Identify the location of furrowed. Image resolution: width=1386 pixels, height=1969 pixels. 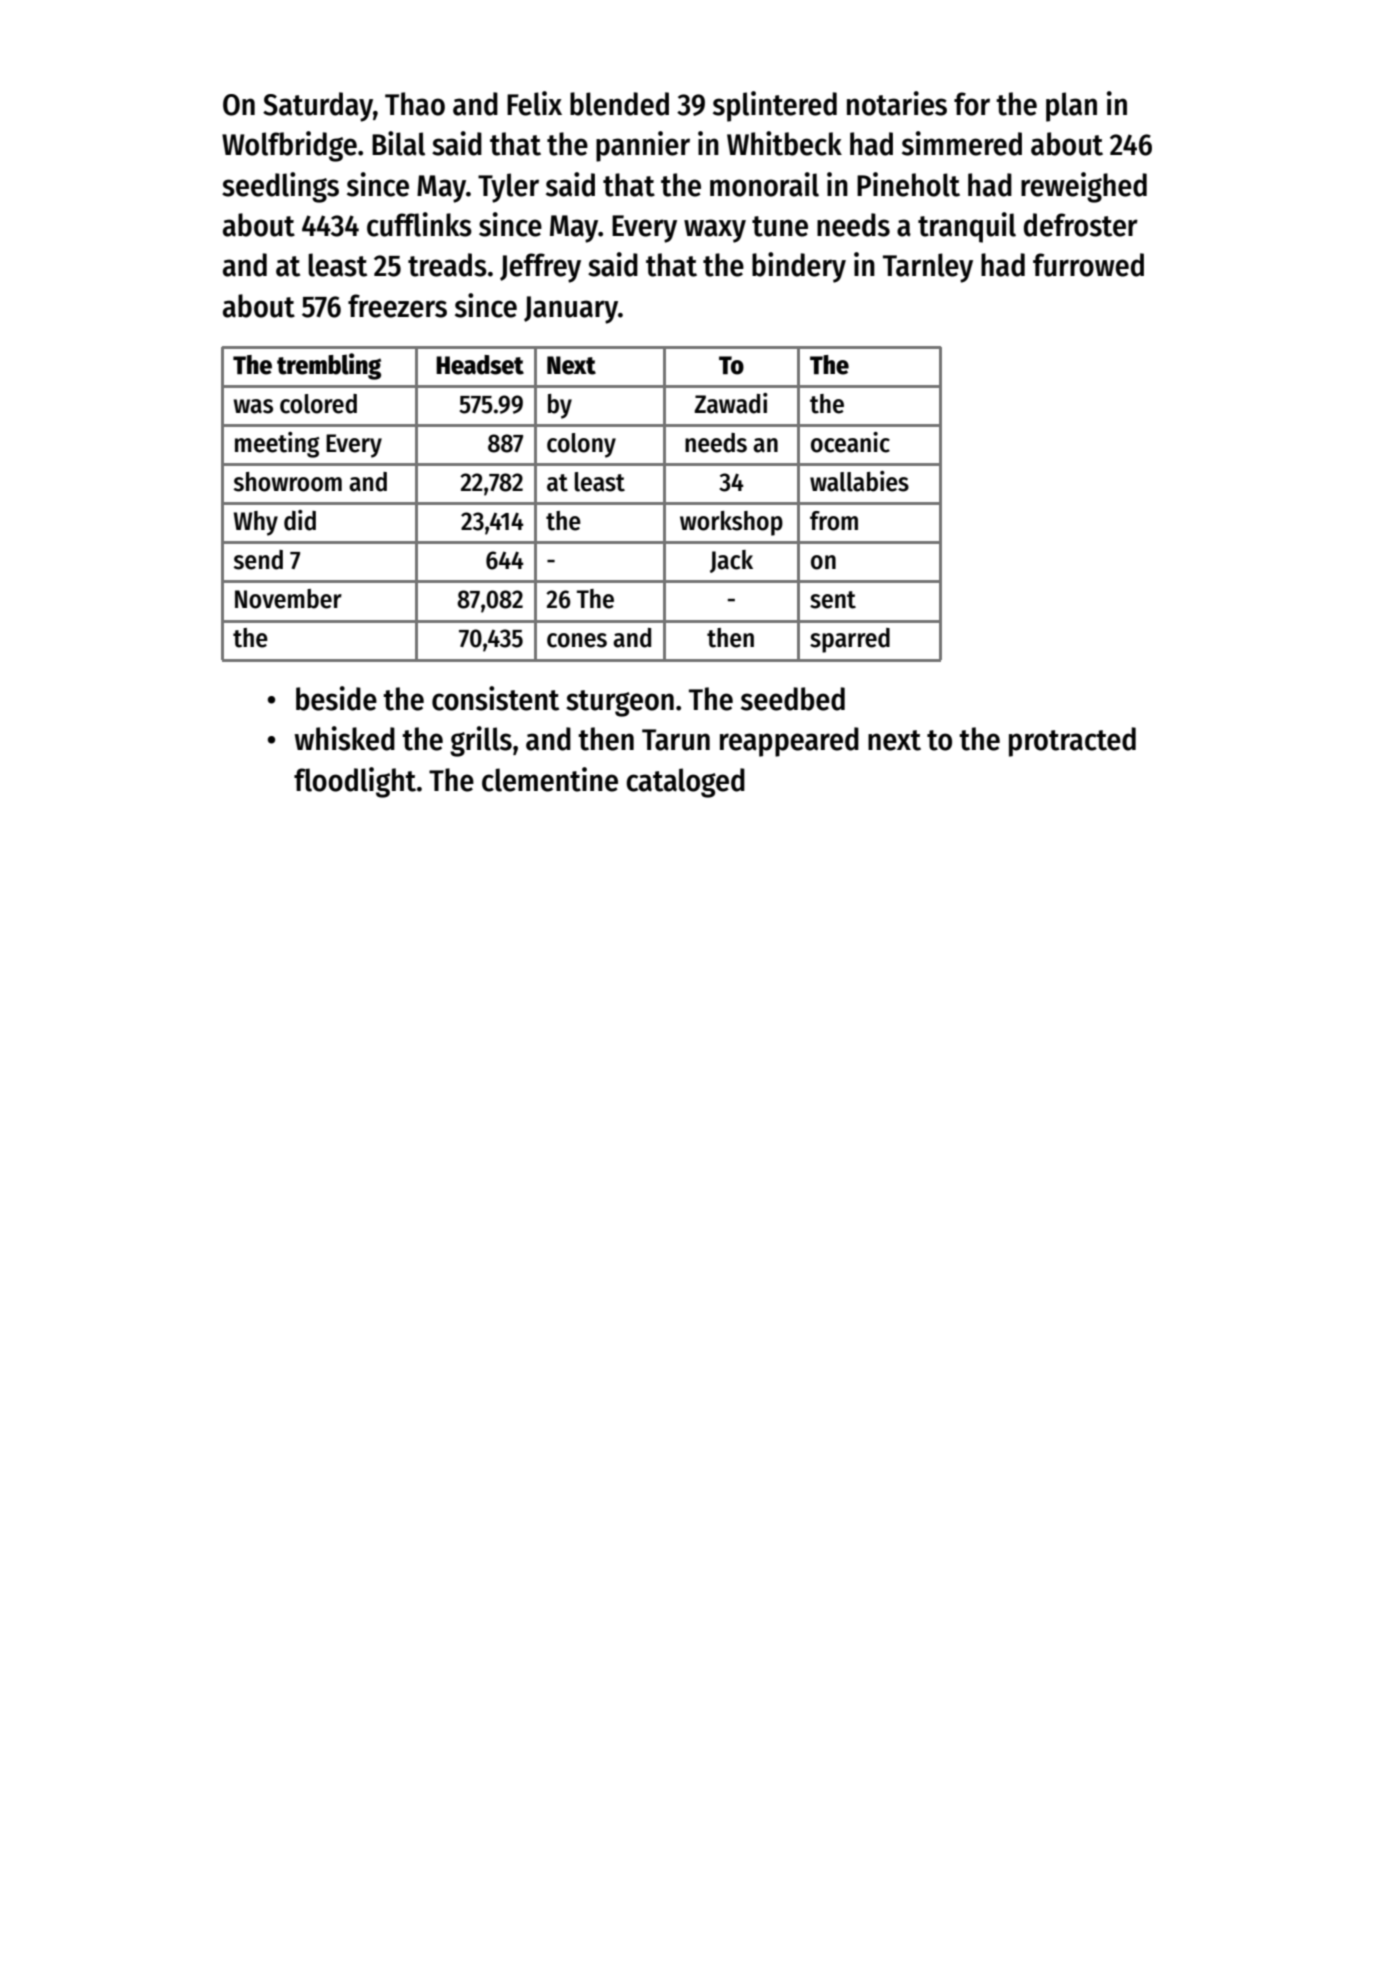
(1088, 265).
